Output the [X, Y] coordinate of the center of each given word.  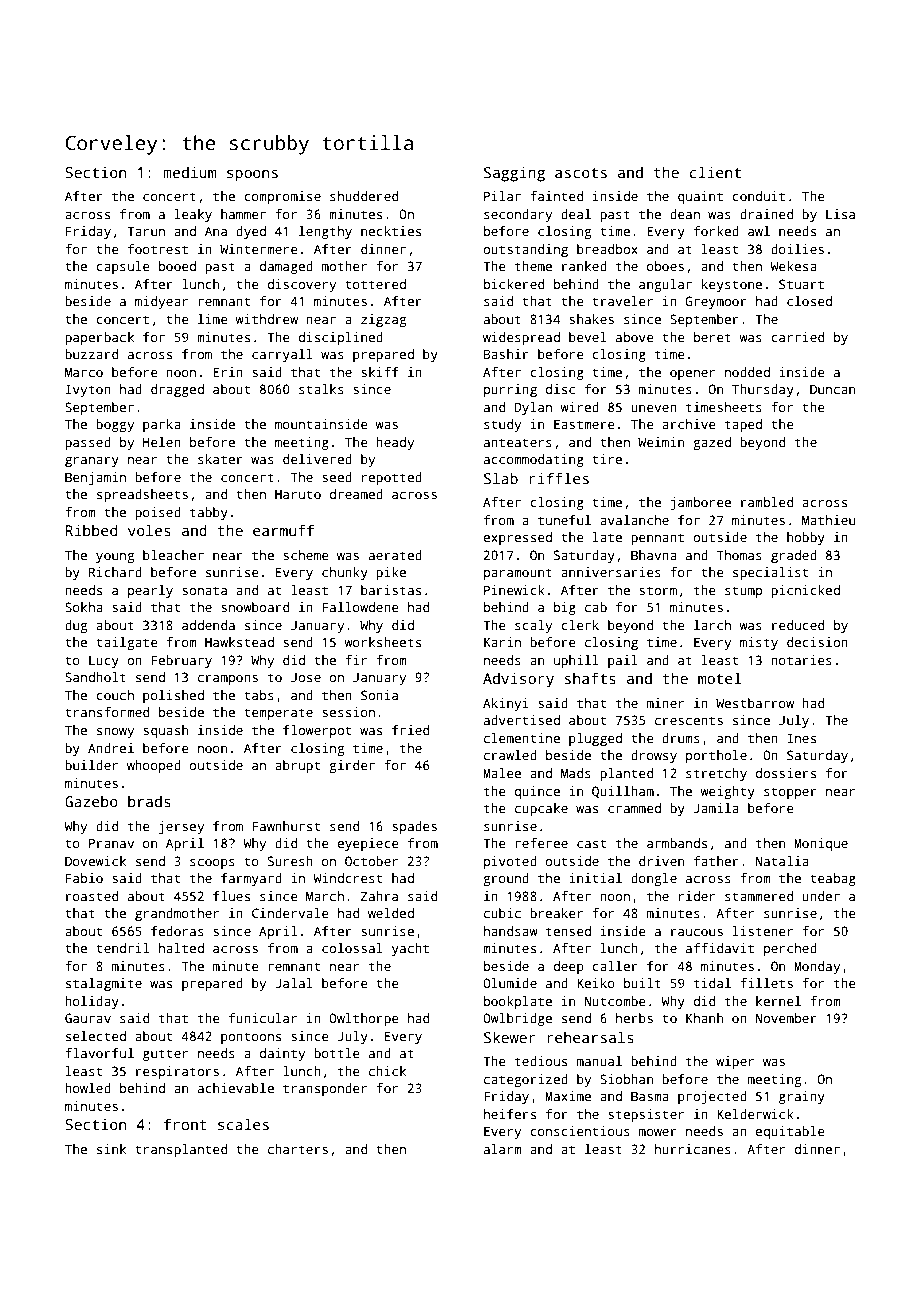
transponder [325, 1089]
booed [177, 266]
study [502, 425]
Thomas [739, 555]
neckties [391, 231]
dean [685, 214]
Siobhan [626, 1079]
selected [96, 1036]
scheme [306, 555]
